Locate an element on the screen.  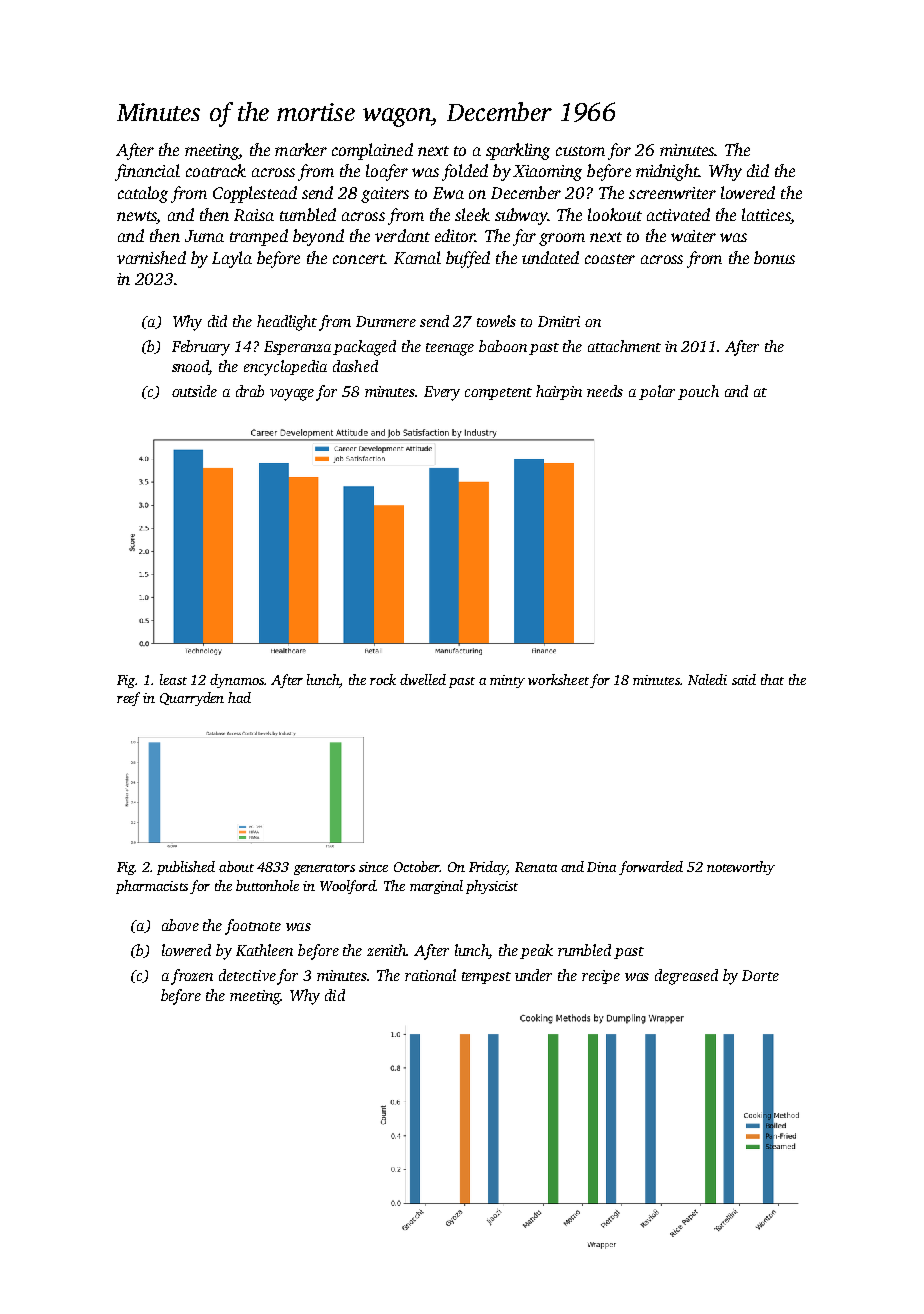
marginal is located at coordinates (436, 887).
